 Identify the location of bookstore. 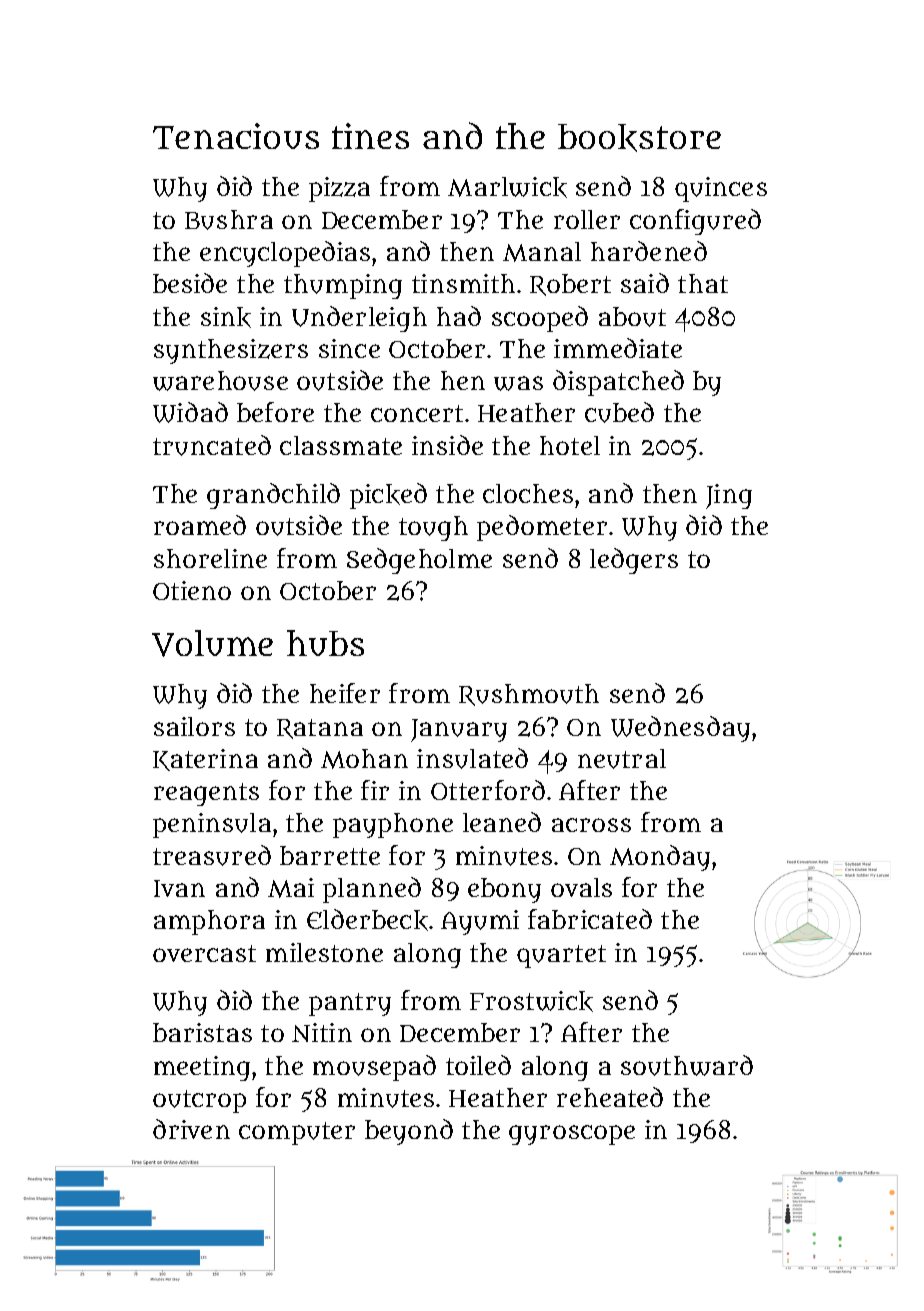
(639, 138).
